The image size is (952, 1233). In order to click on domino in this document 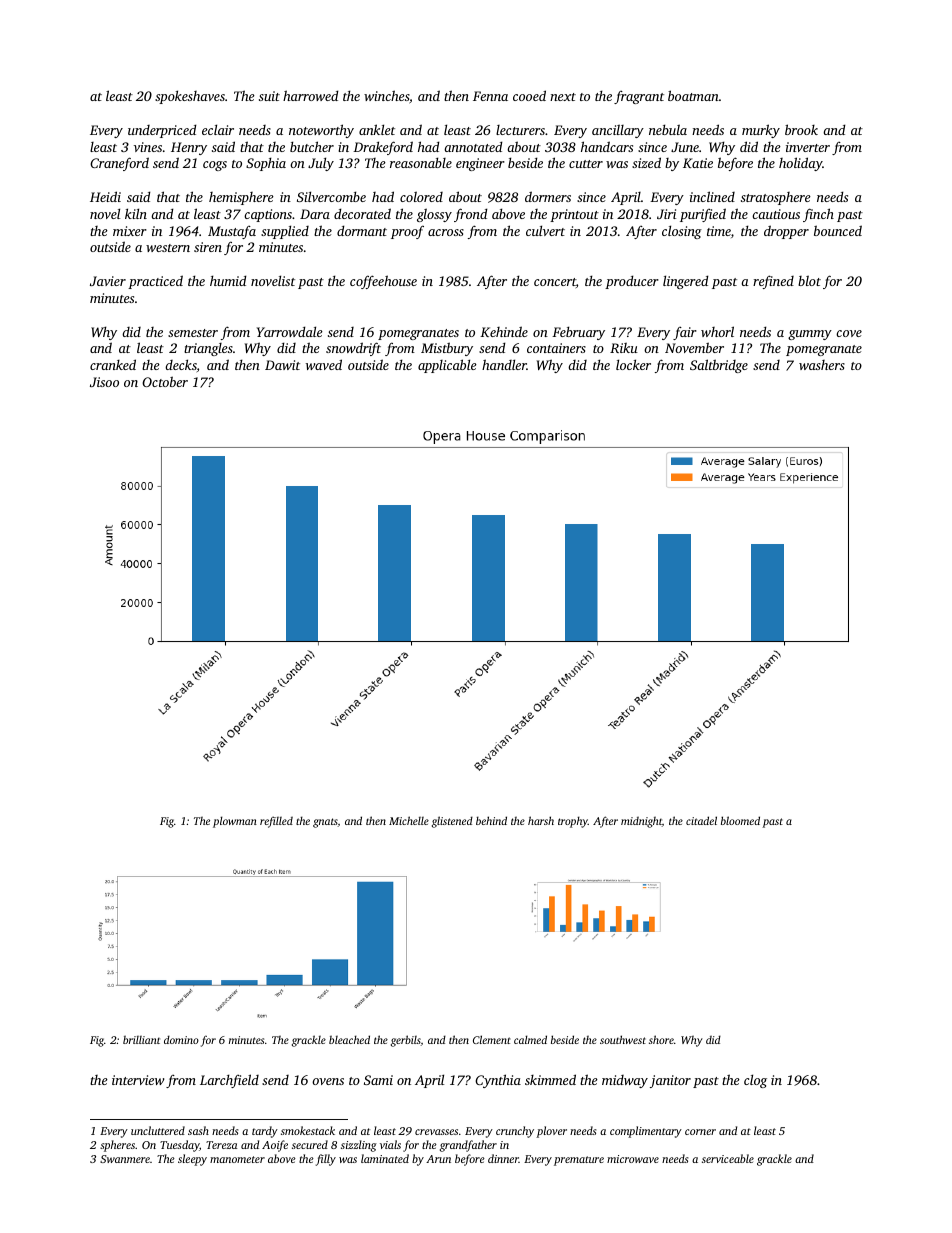, I will do `click(181, 1039)`.
